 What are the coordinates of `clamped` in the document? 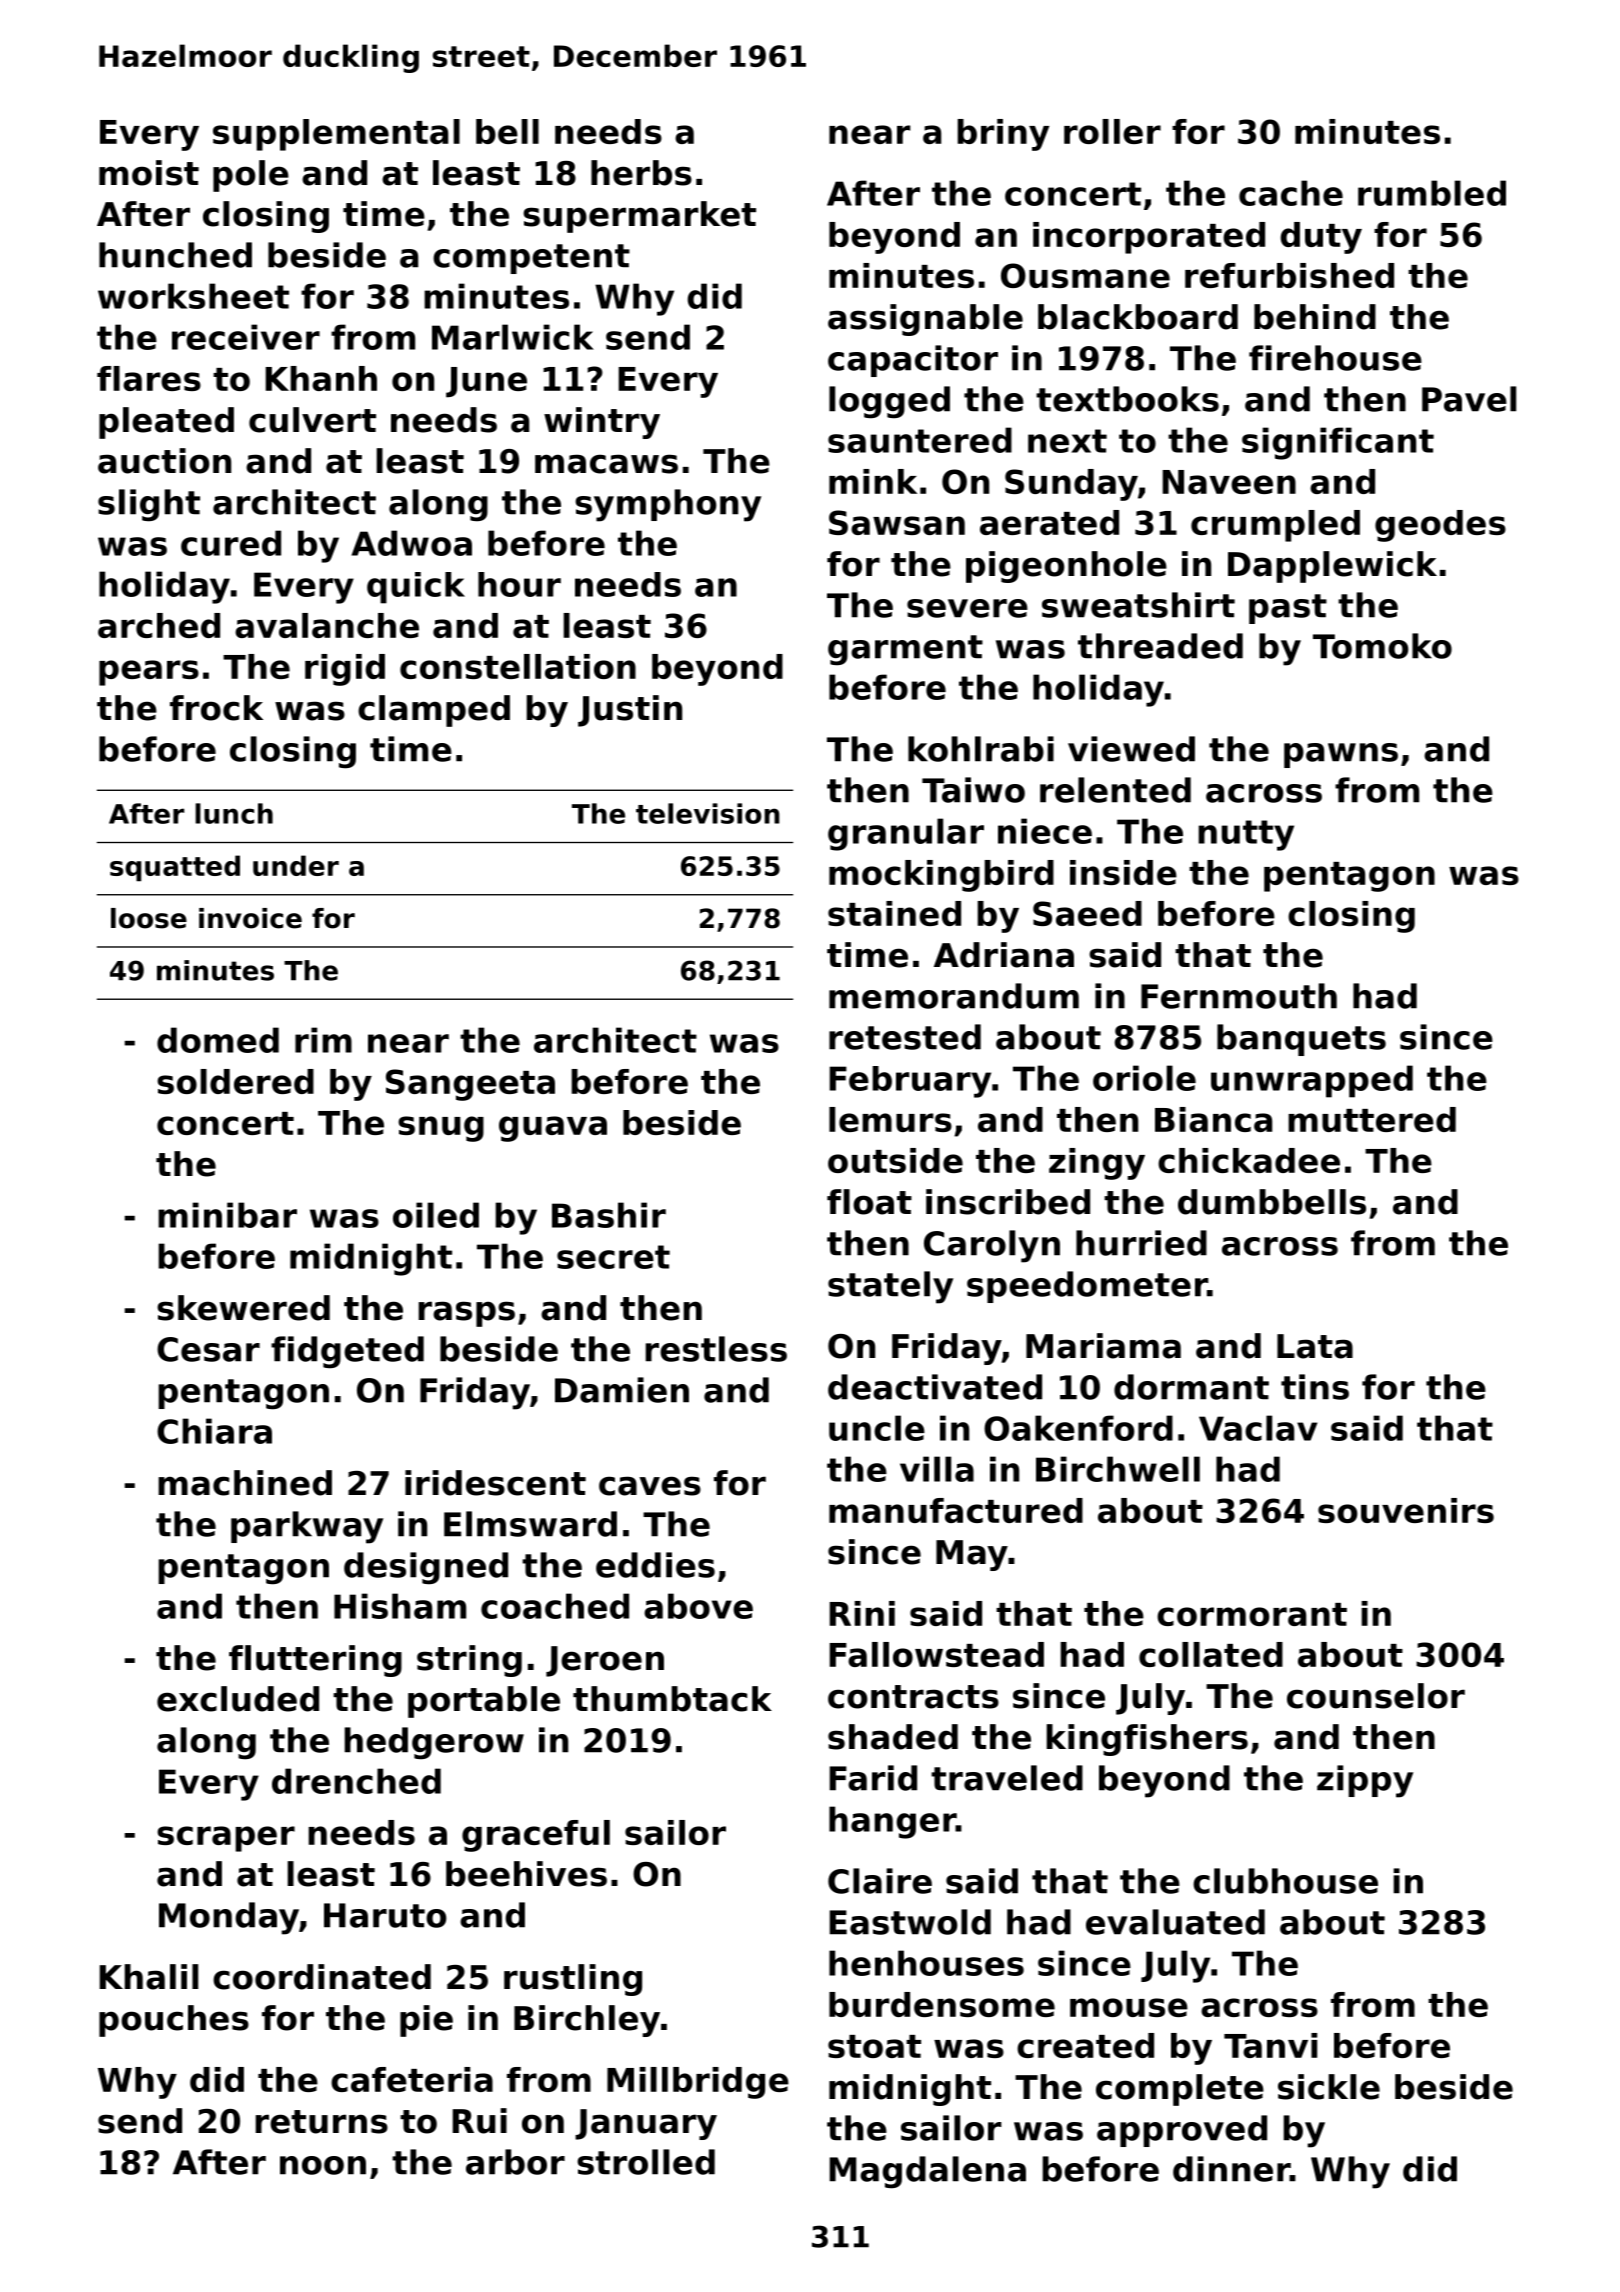 It's located at (434, 711).
